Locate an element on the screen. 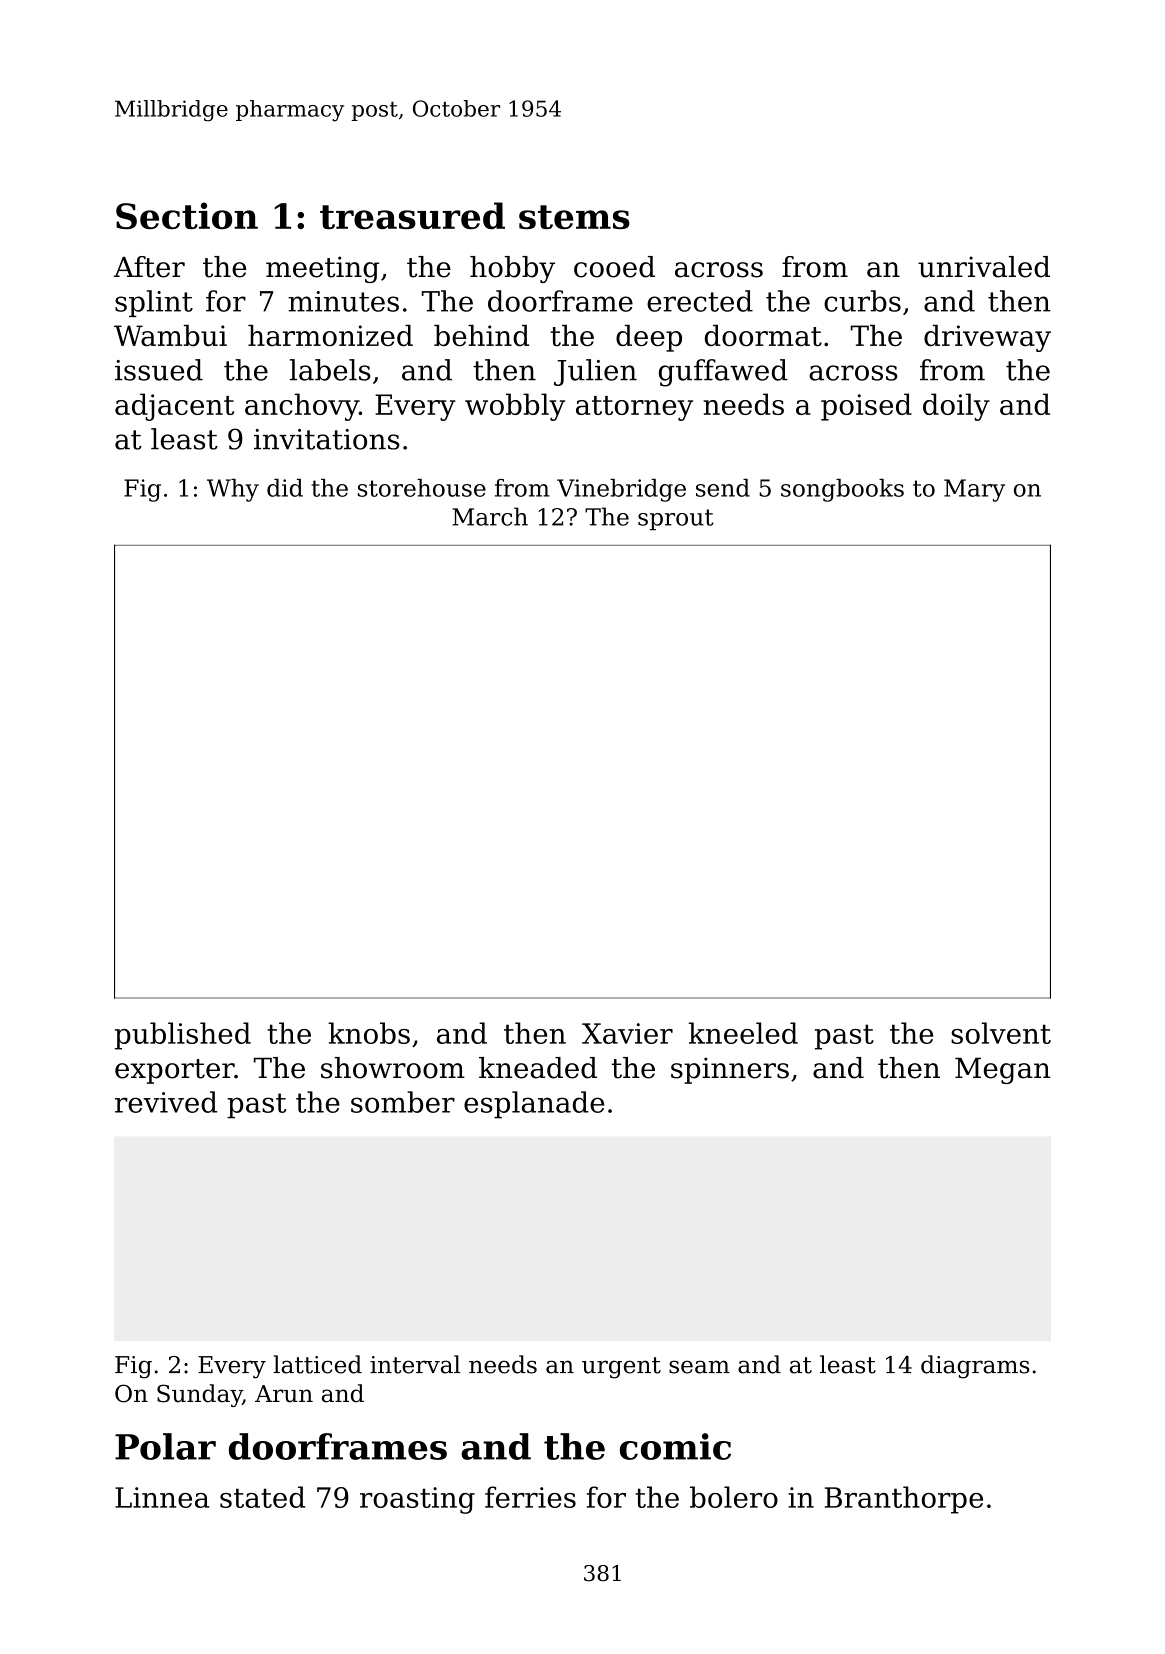 The width and height of the screenshot is (1165, 1654). songbooks is located at coordinates (842, 490).
